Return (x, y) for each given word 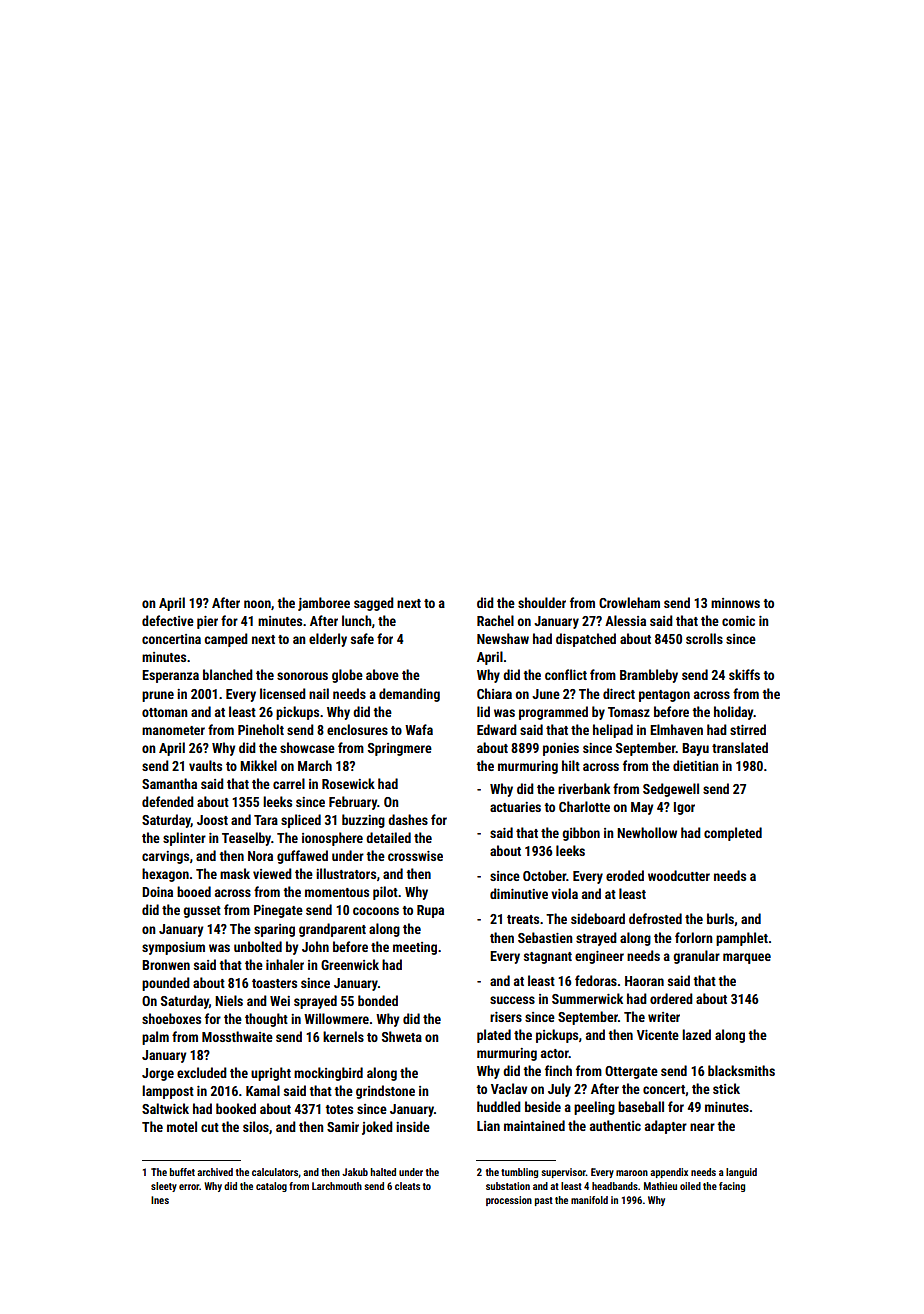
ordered (671, 998)
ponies (561, 749)
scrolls (704, 638)
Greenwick (350, 964)
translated (740, 747)
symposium (173, 948)
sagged (374, 604)
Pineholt (261, 729)
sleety (164, 1187)
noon (257, 604)
